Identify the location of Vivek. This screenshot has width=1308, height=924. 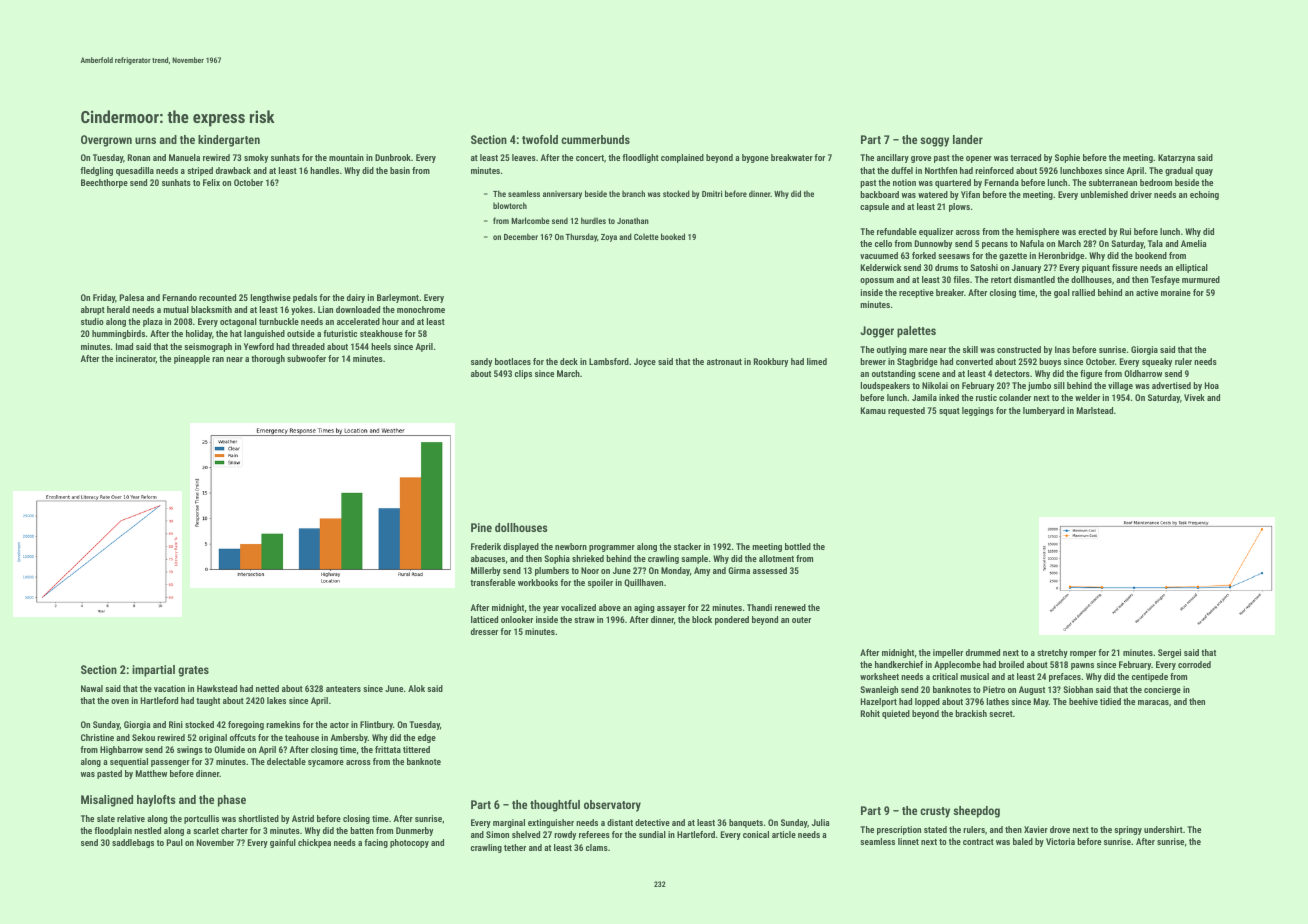
(1194, 397).
